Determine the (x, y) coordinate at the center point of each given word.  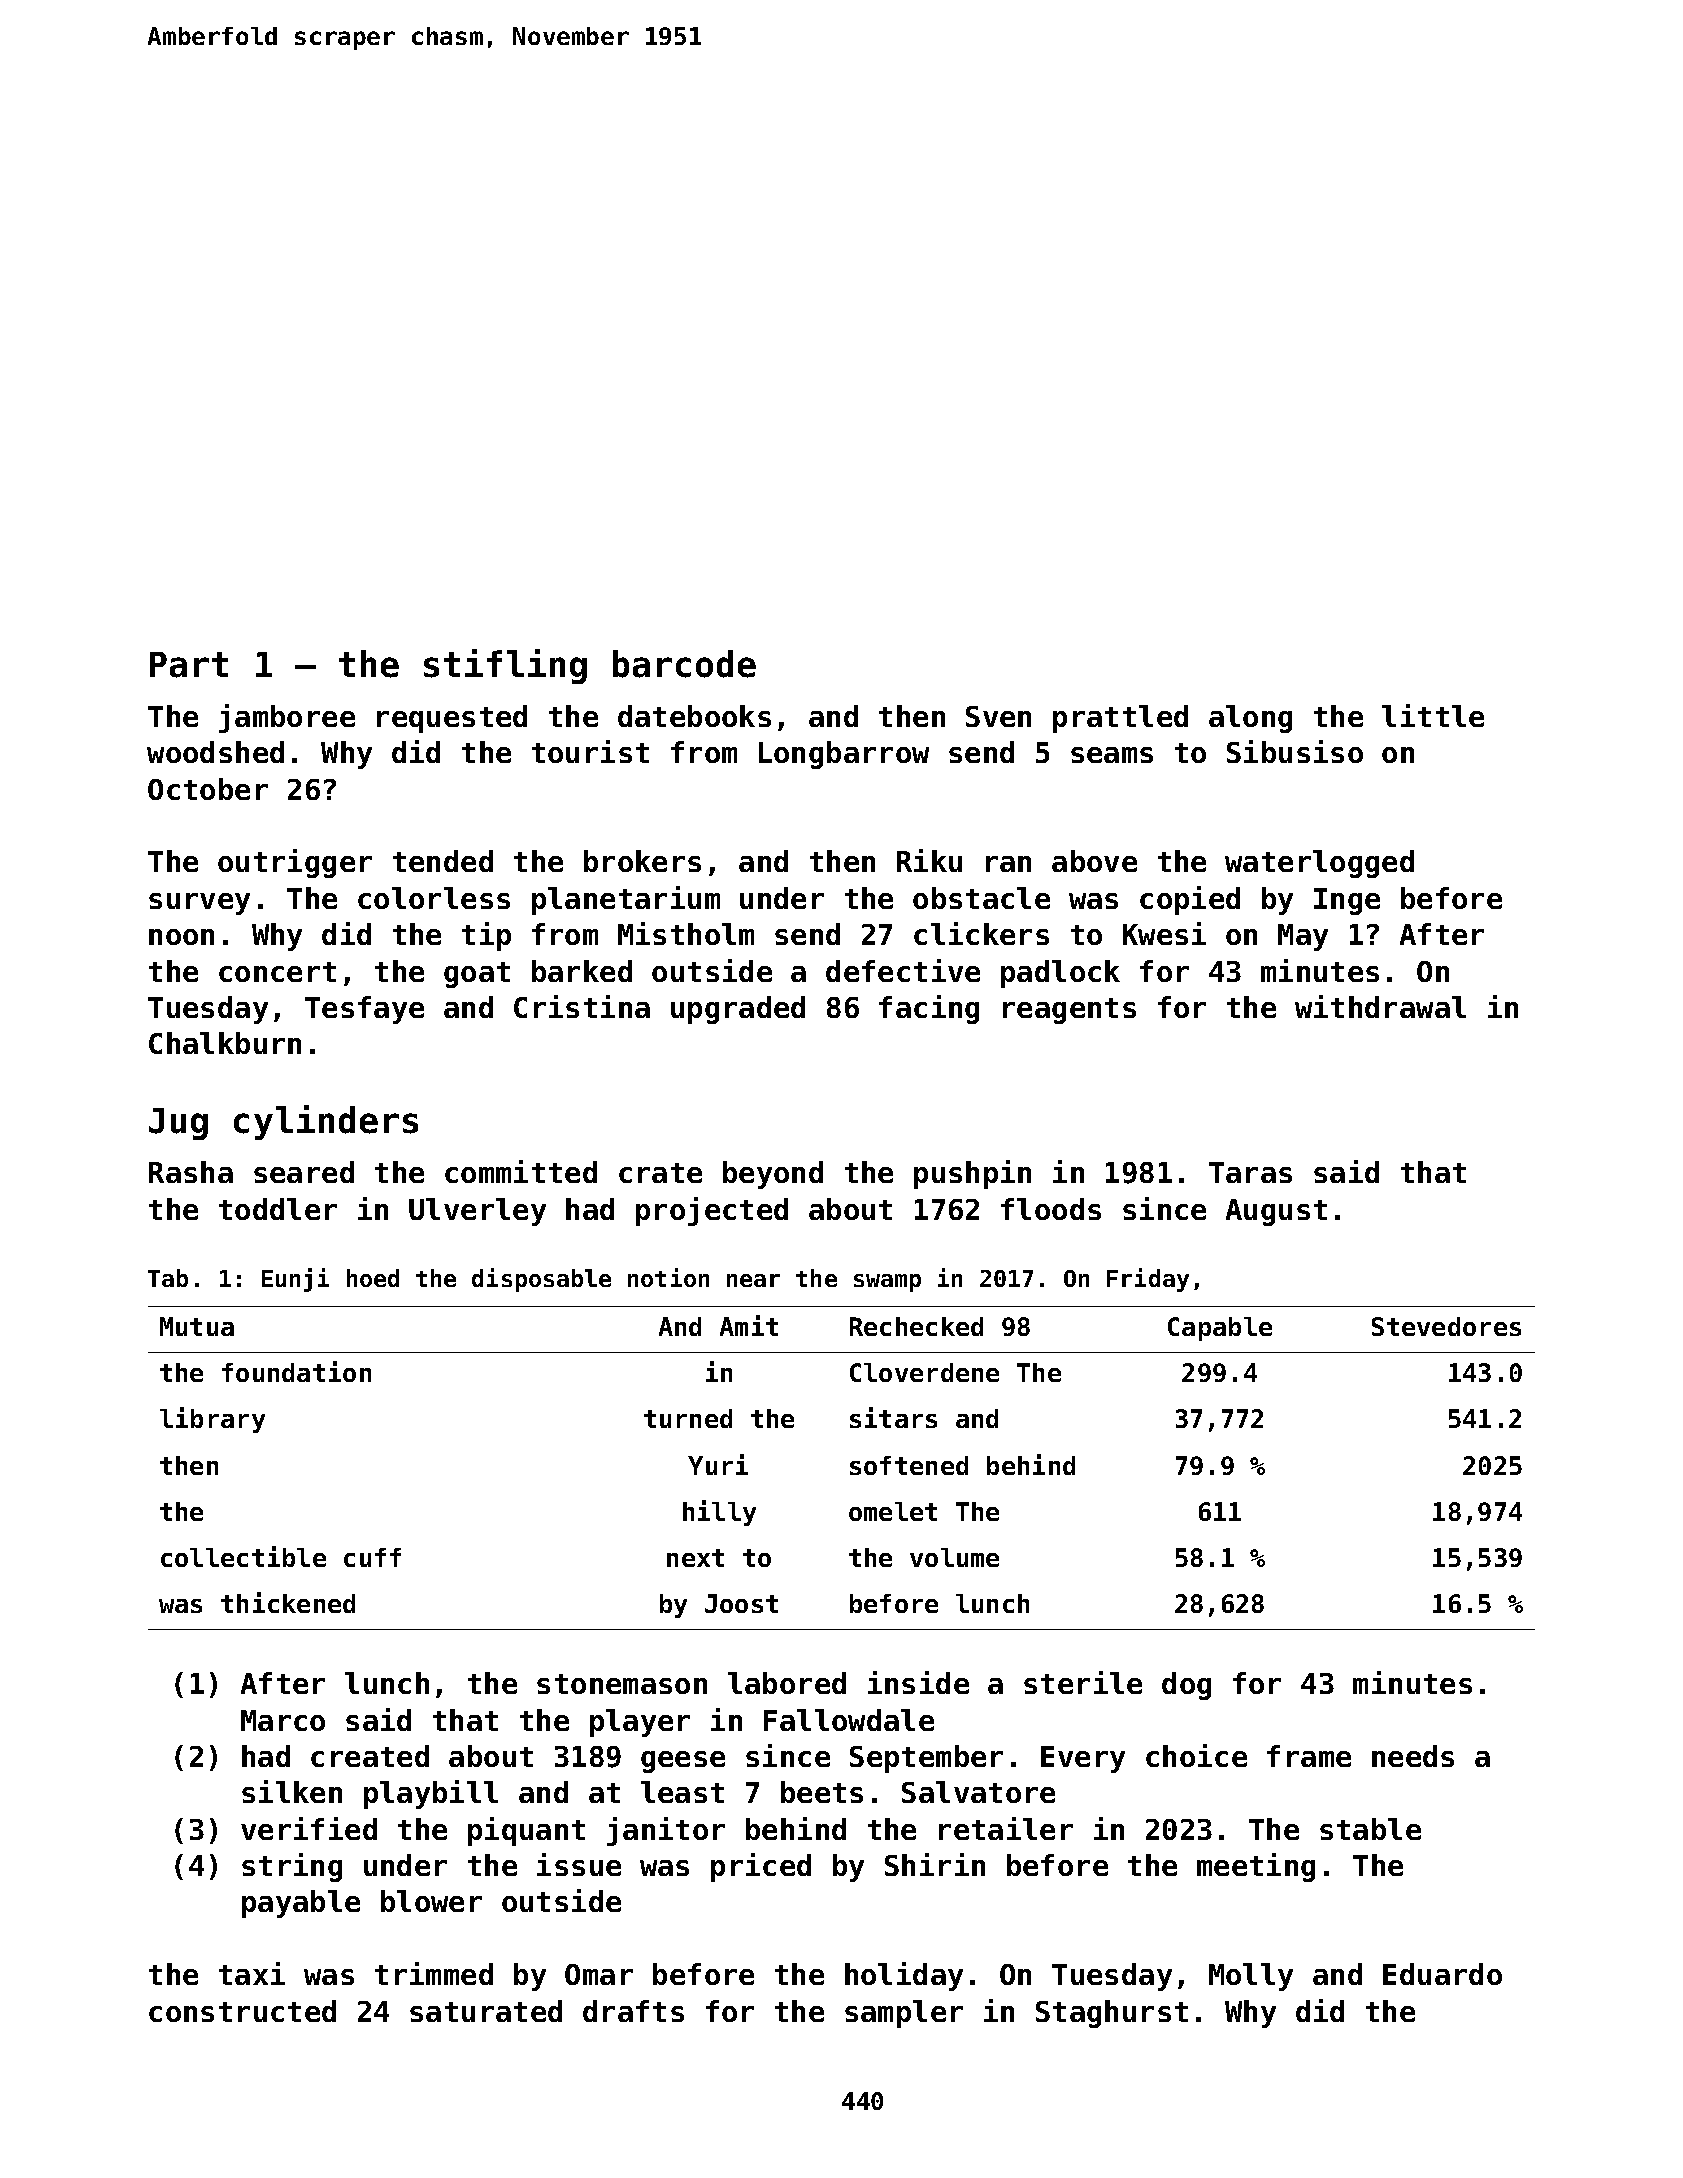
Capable (1220, 1329)
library (212, 1420)
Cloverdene (924, 1372)
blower (431, 1901)
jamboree (287, 718)
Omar (599, 1974)
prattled (1120, 719)
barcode (684, 664)
